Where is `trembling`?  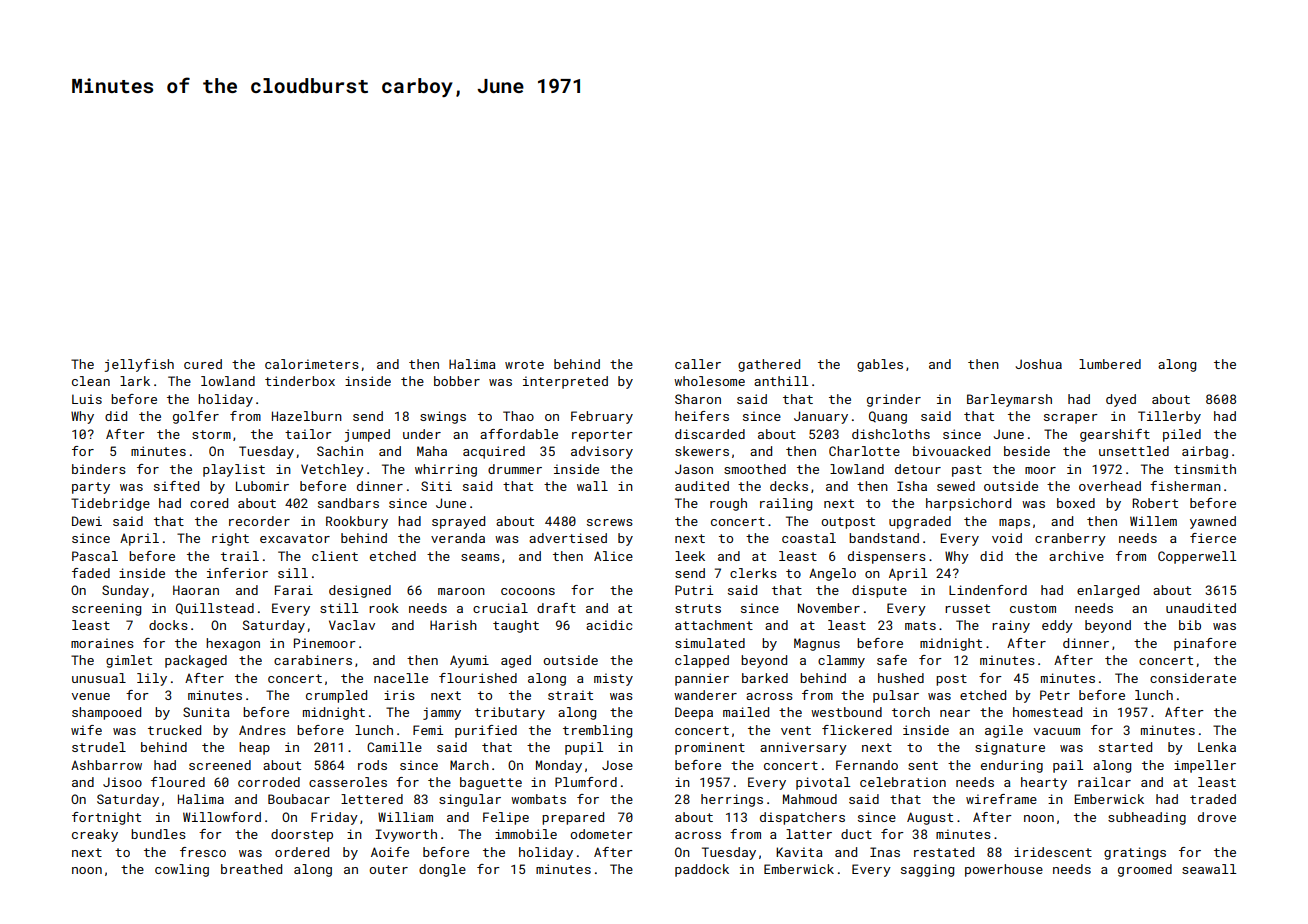 trembling is located at coordinates (597, 731).
